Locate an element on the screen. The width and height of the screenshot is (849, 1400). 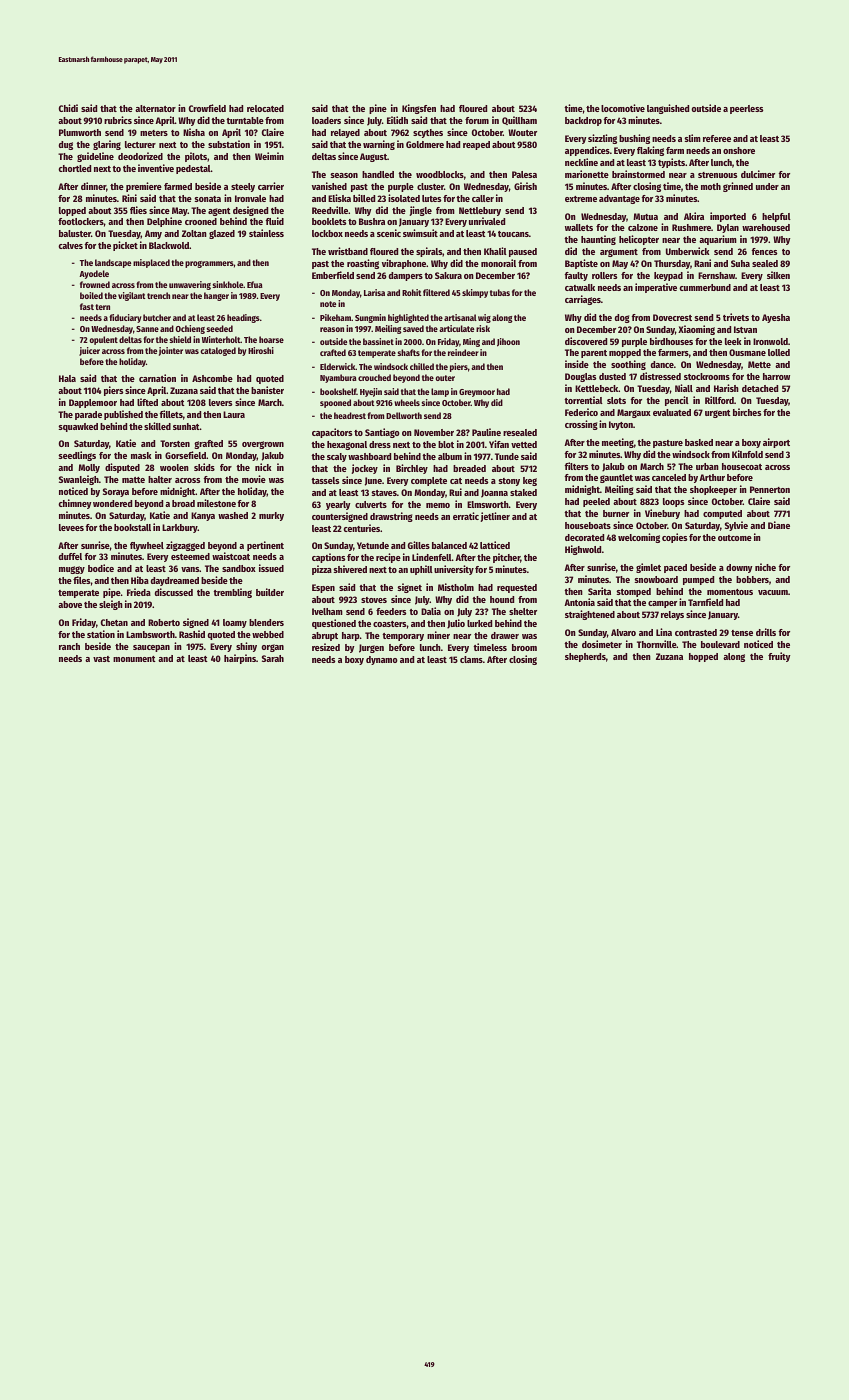
Crowfield is located at coordinates (207, 108).
